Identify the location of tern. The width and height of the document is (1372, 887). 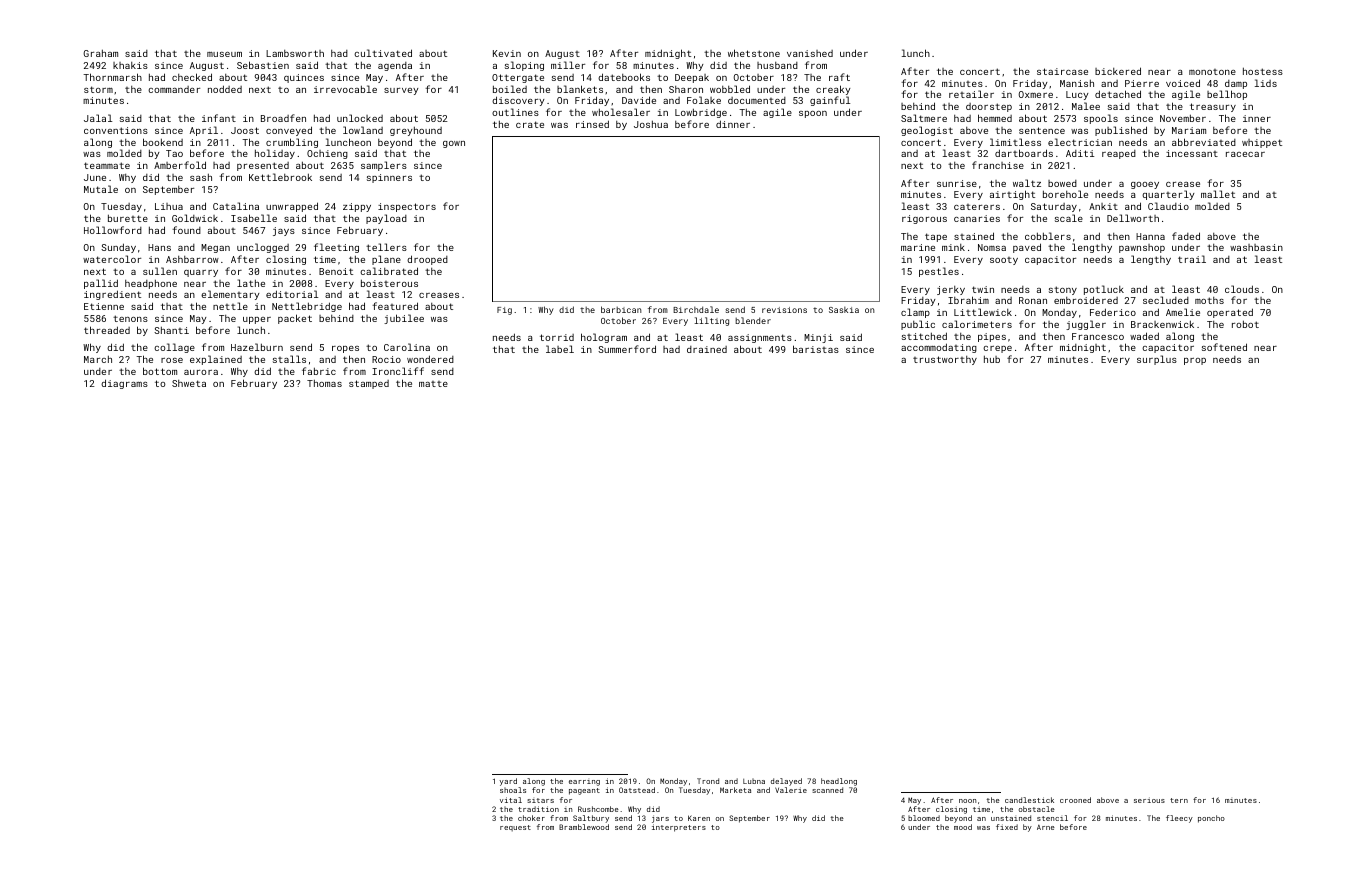
(1179, 800).
